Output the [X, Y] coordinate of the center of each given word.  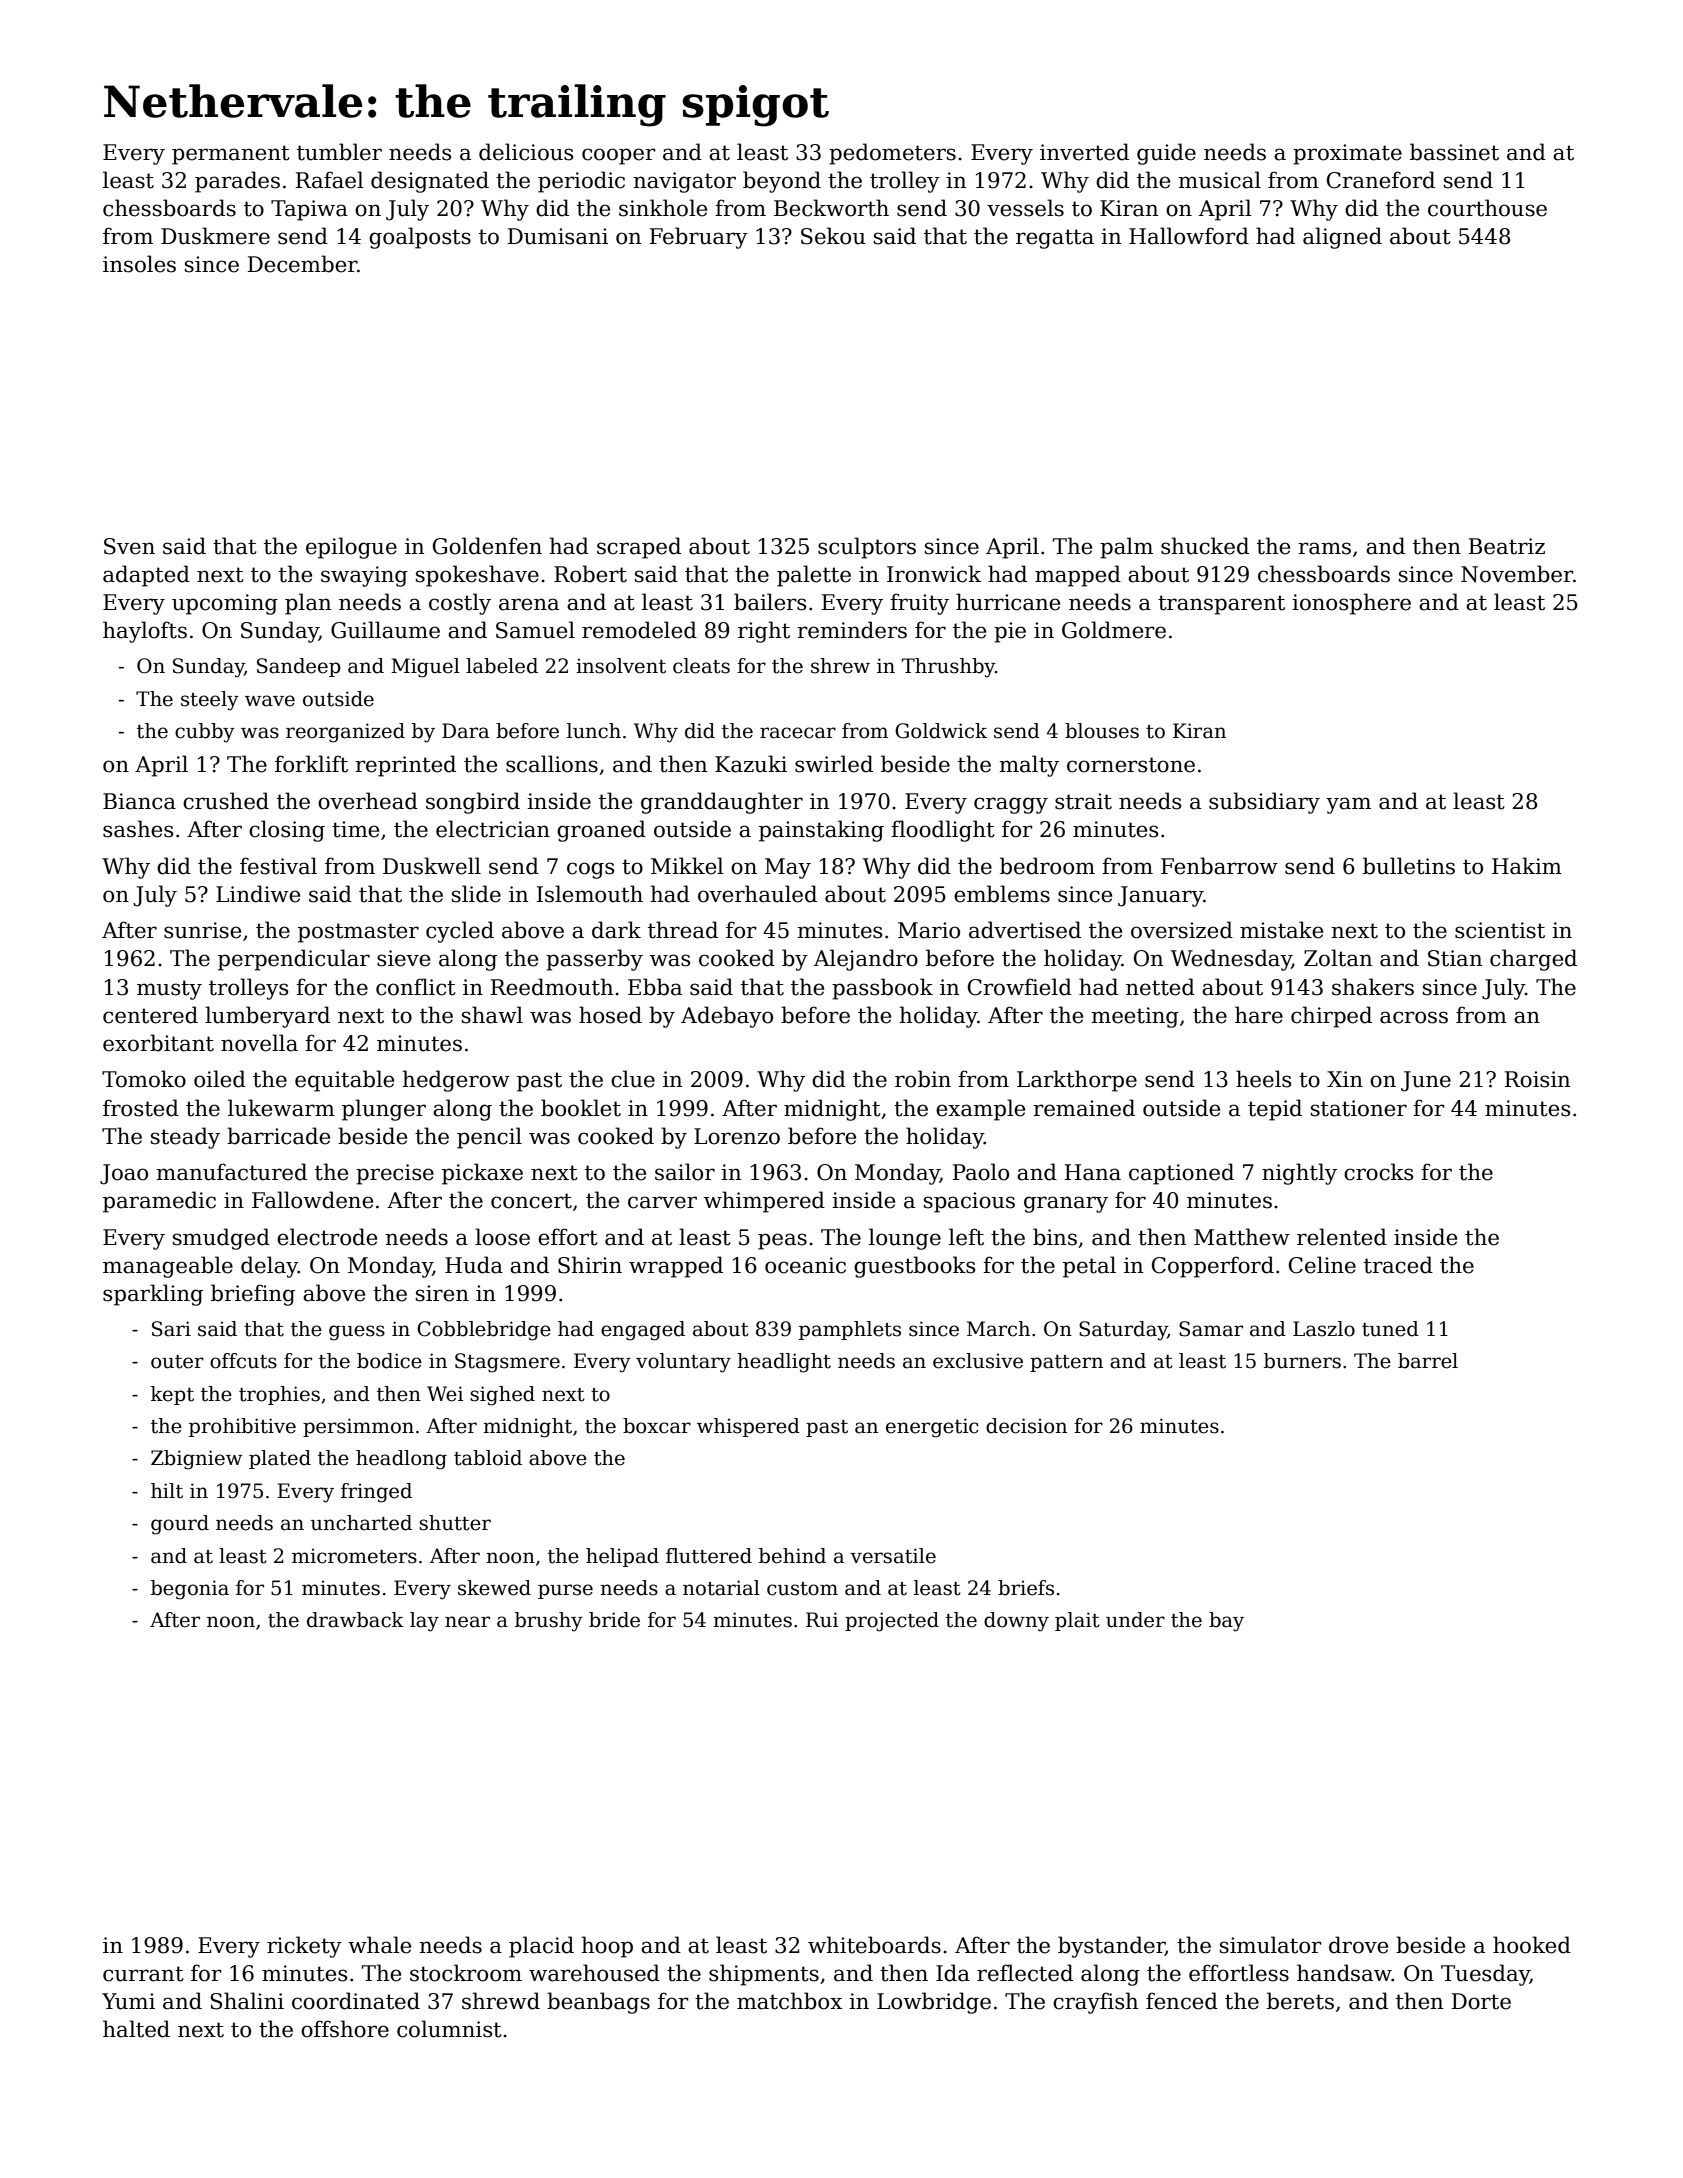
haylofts [145, 632]
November [1517, 574]
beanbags [598, 2003]
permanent [231, 155]
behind [792, 1556]
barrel [1428, 1361]
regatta [1055, 239]
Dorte [1481, 2001]
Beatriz [1506, 546]
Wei [445, 1394]
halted [136, 2029]
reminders [852, 630]
